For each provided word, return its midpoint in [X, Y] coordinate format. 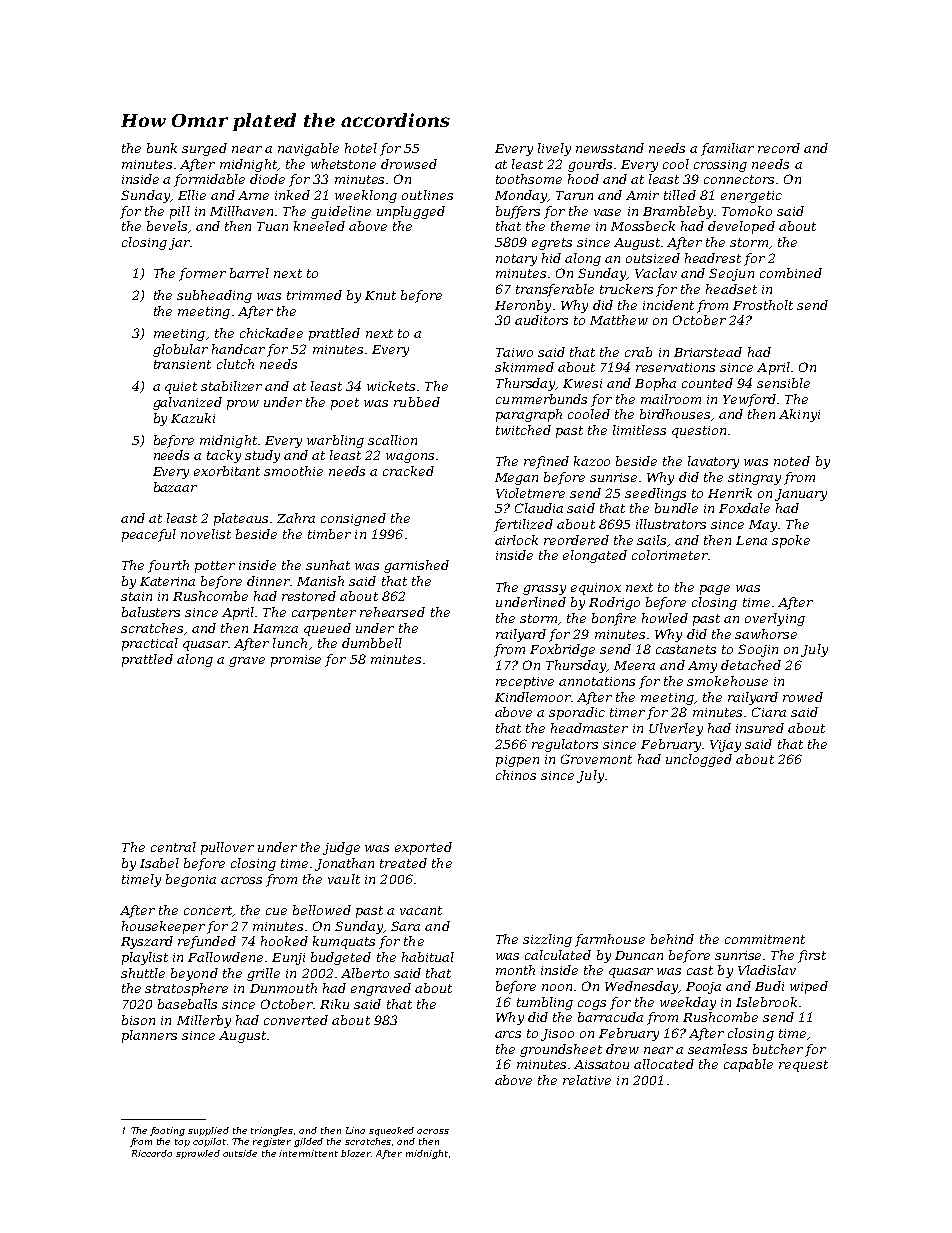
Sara [405, 926]
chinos [516, 775]
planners [149, 1036]
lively [554, 149]
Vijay [725, 746]
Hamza [275, 628]
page [715, 590]
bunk [162, 148]
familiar [727, 149]
